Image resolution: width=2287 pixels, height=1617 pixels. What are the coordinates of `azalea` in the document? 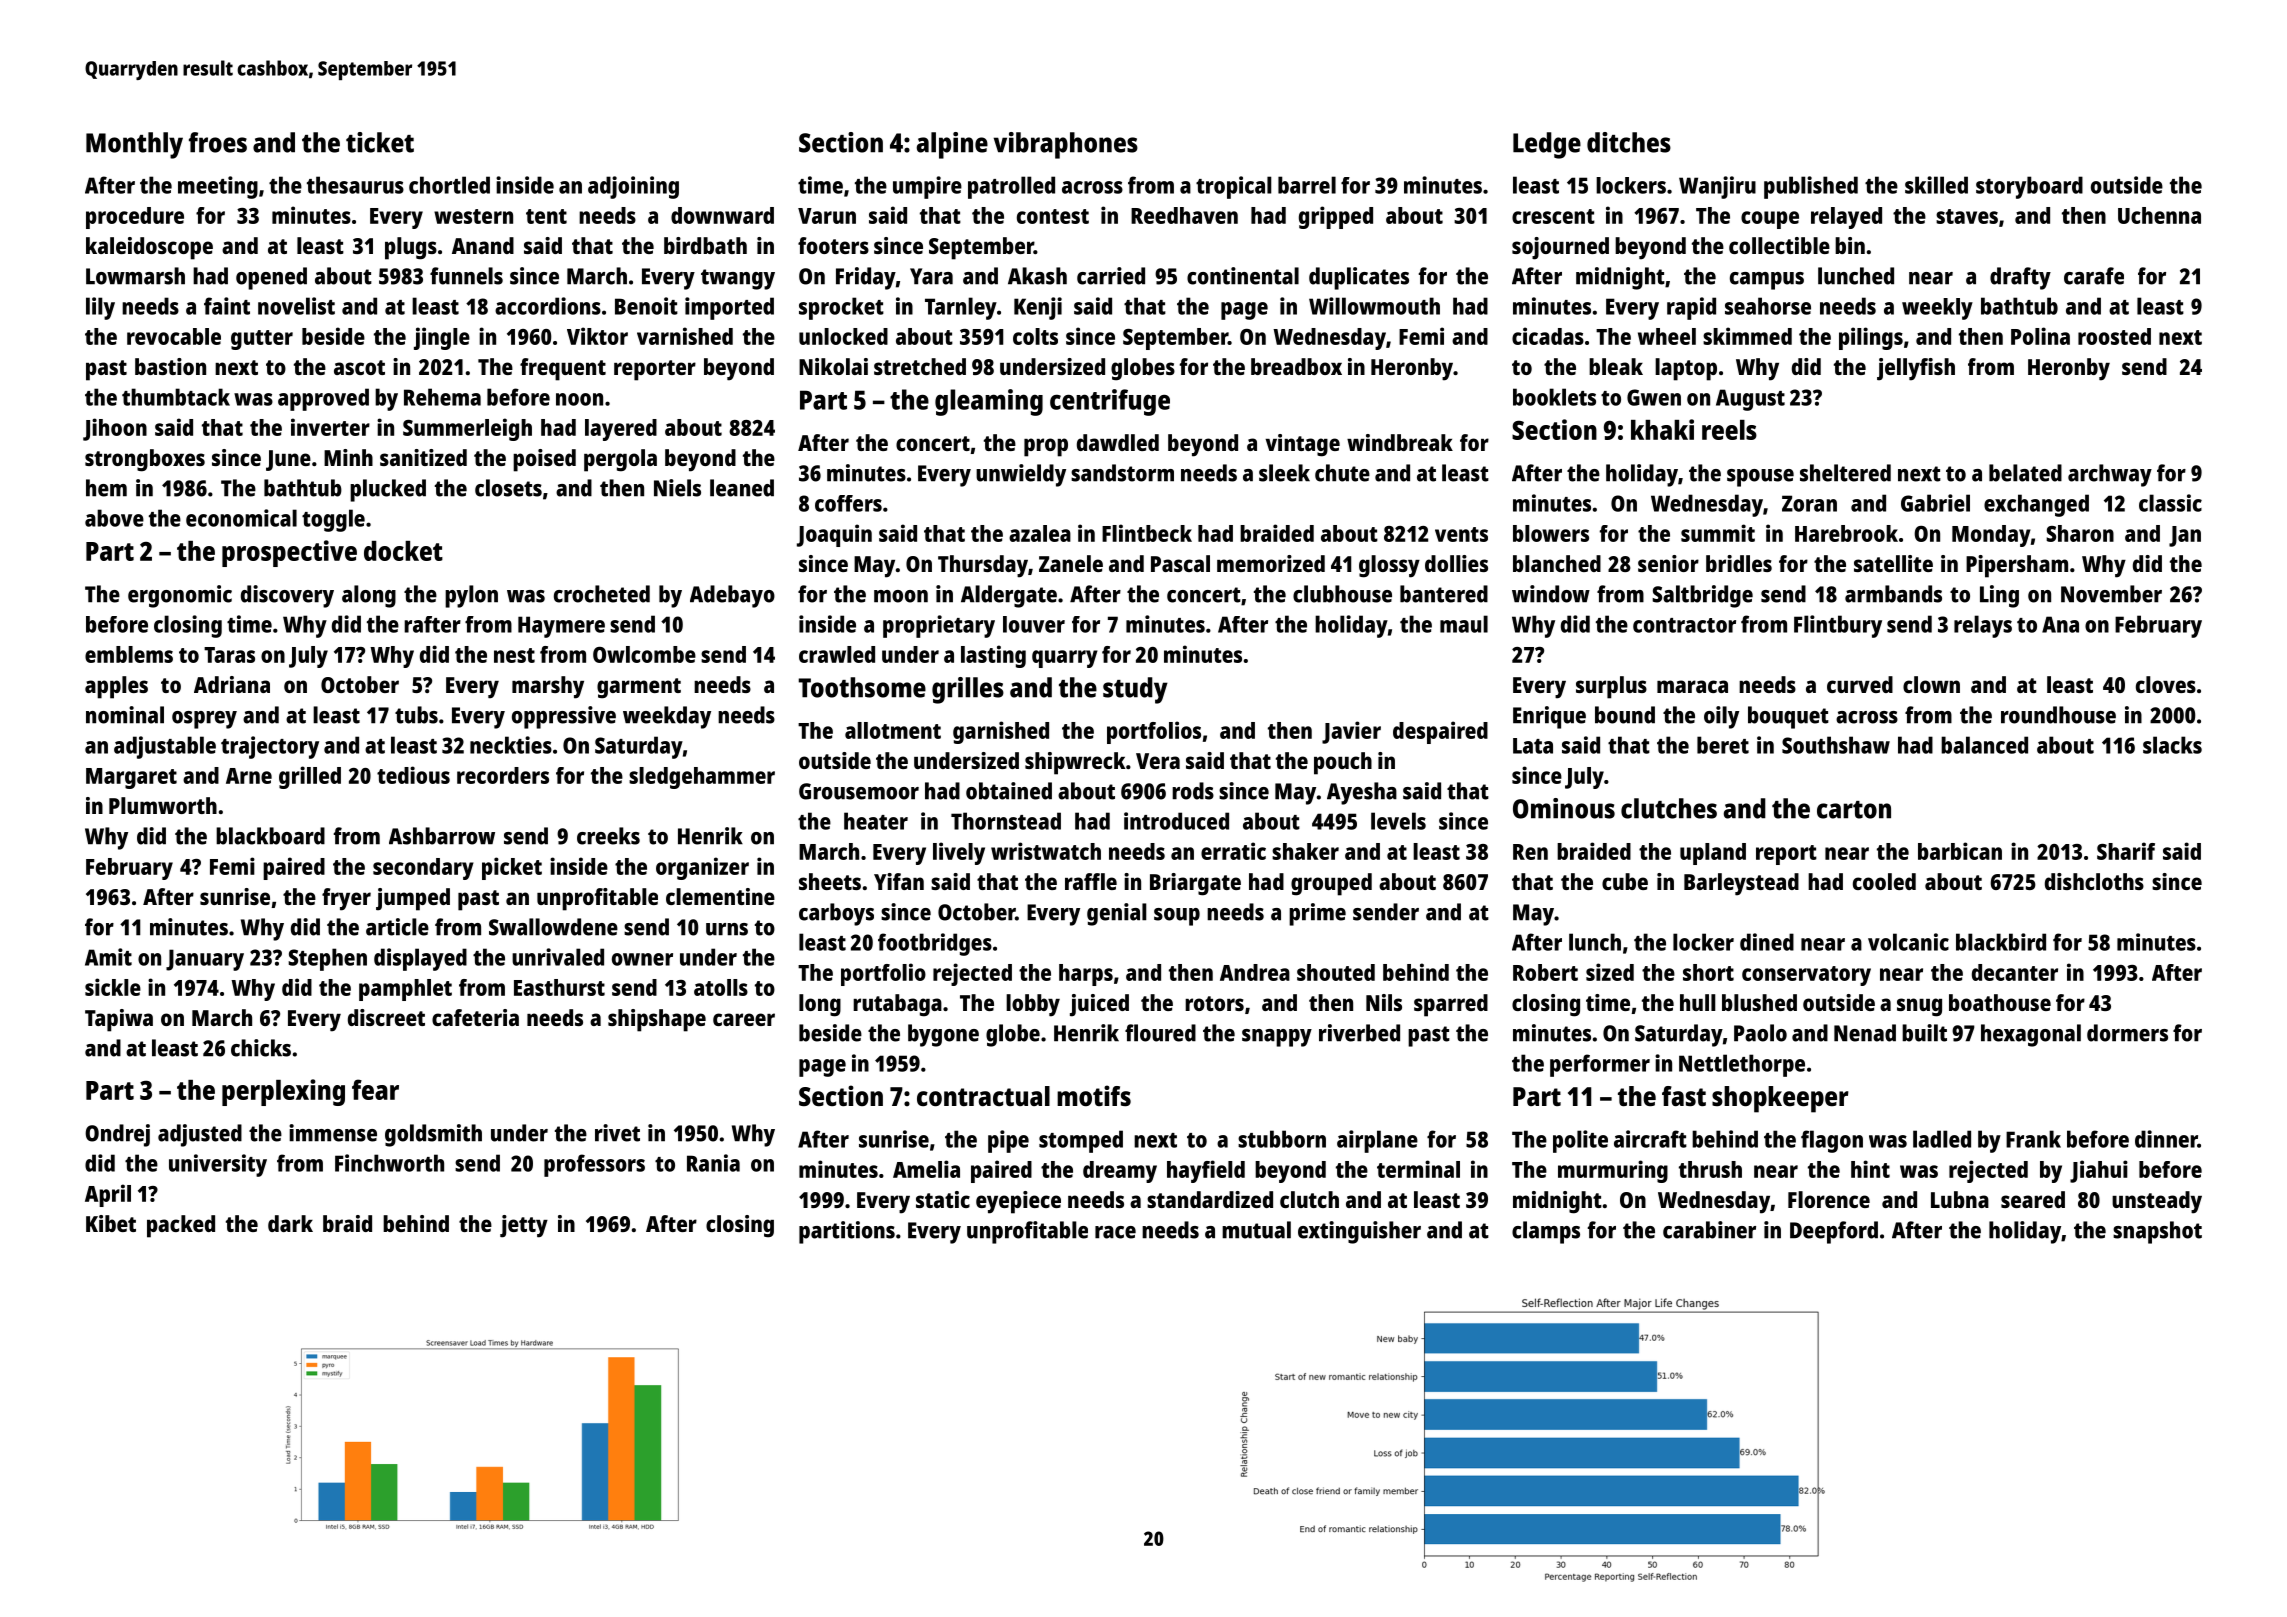 It's located at (1040, 533).
